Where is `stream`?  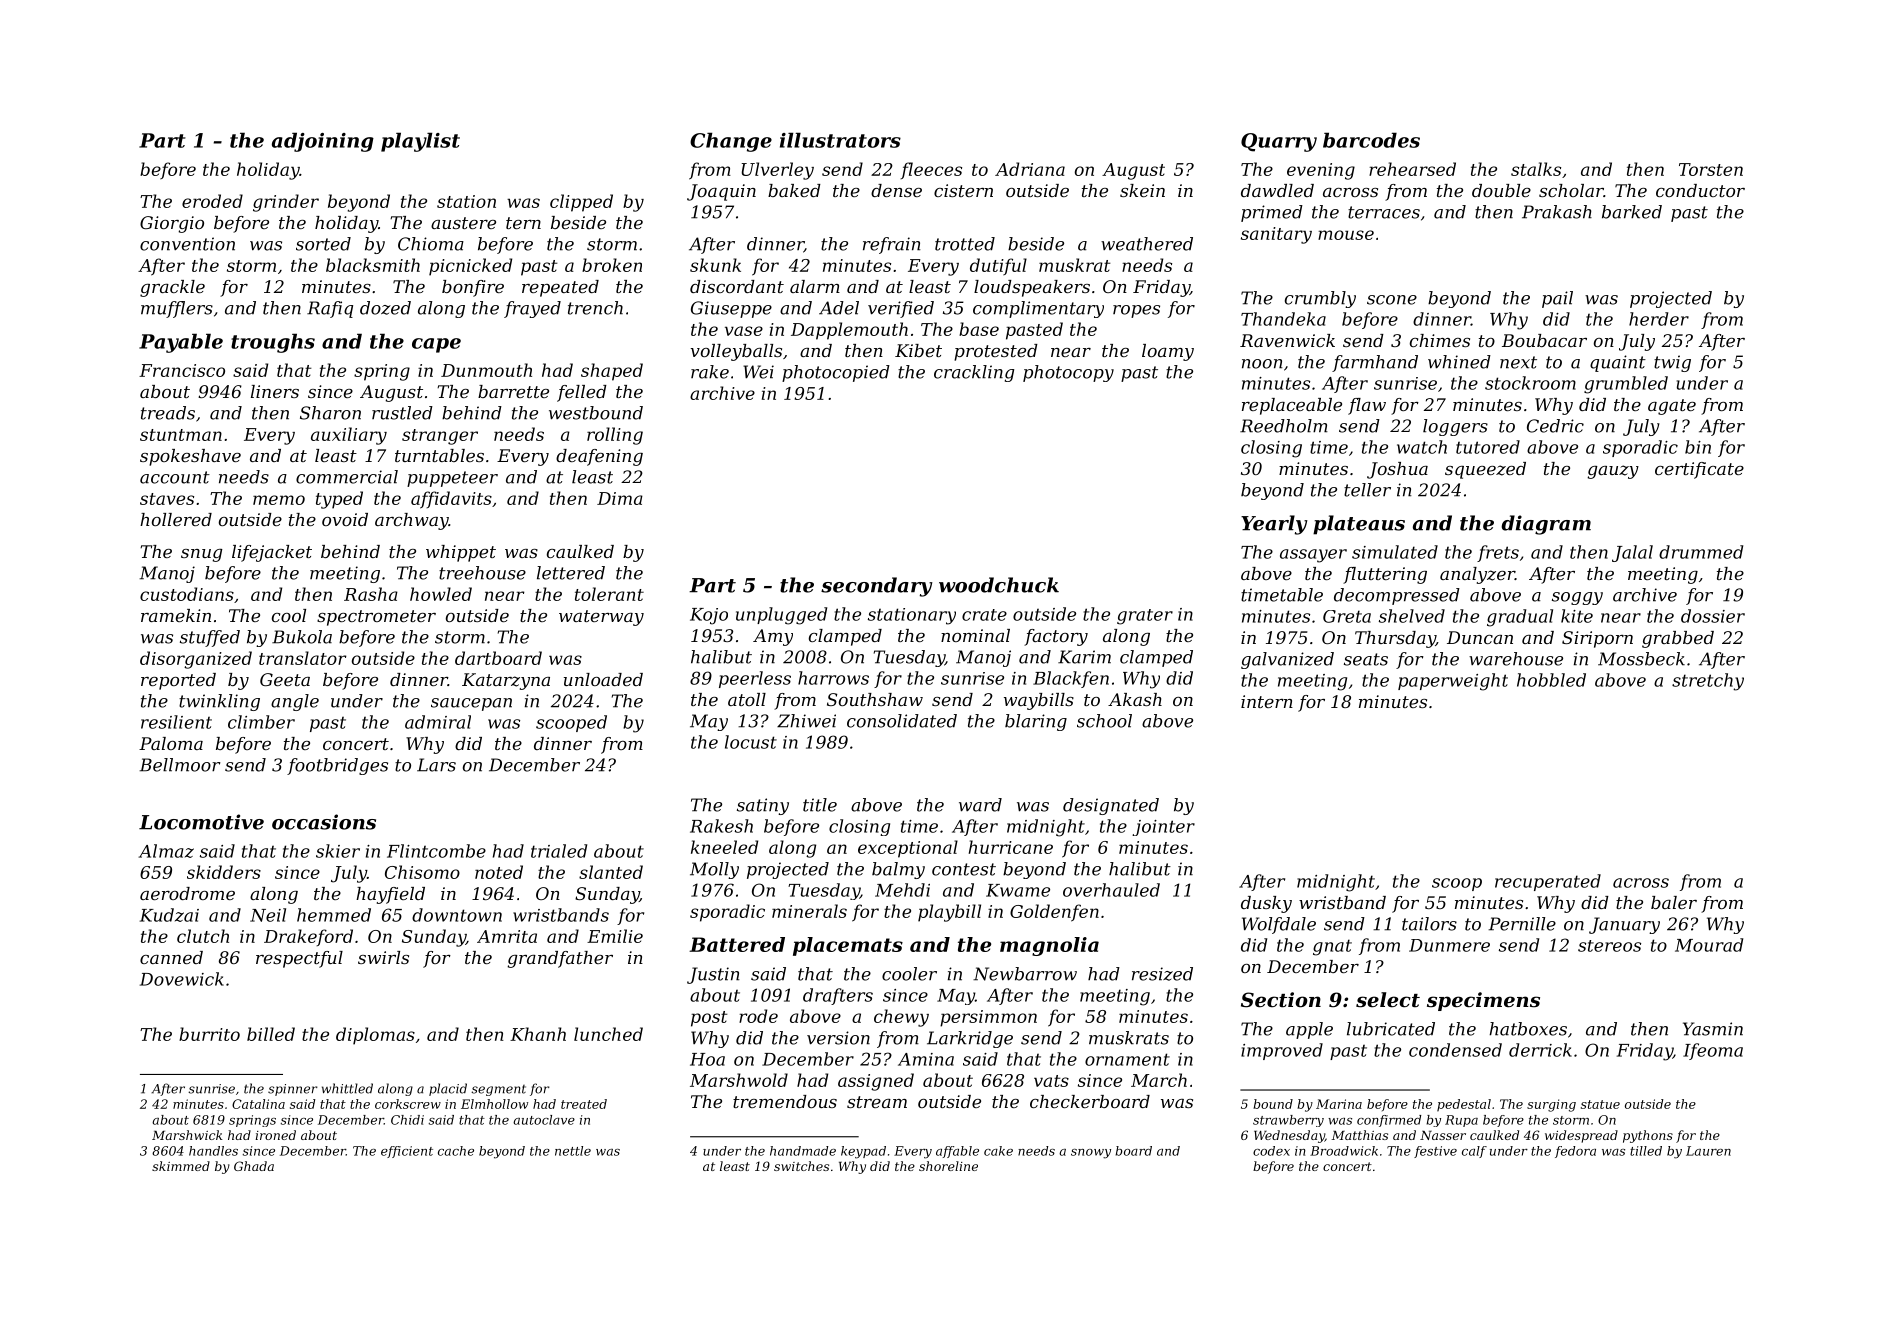 stream is located at coordinates (877, 1102).
